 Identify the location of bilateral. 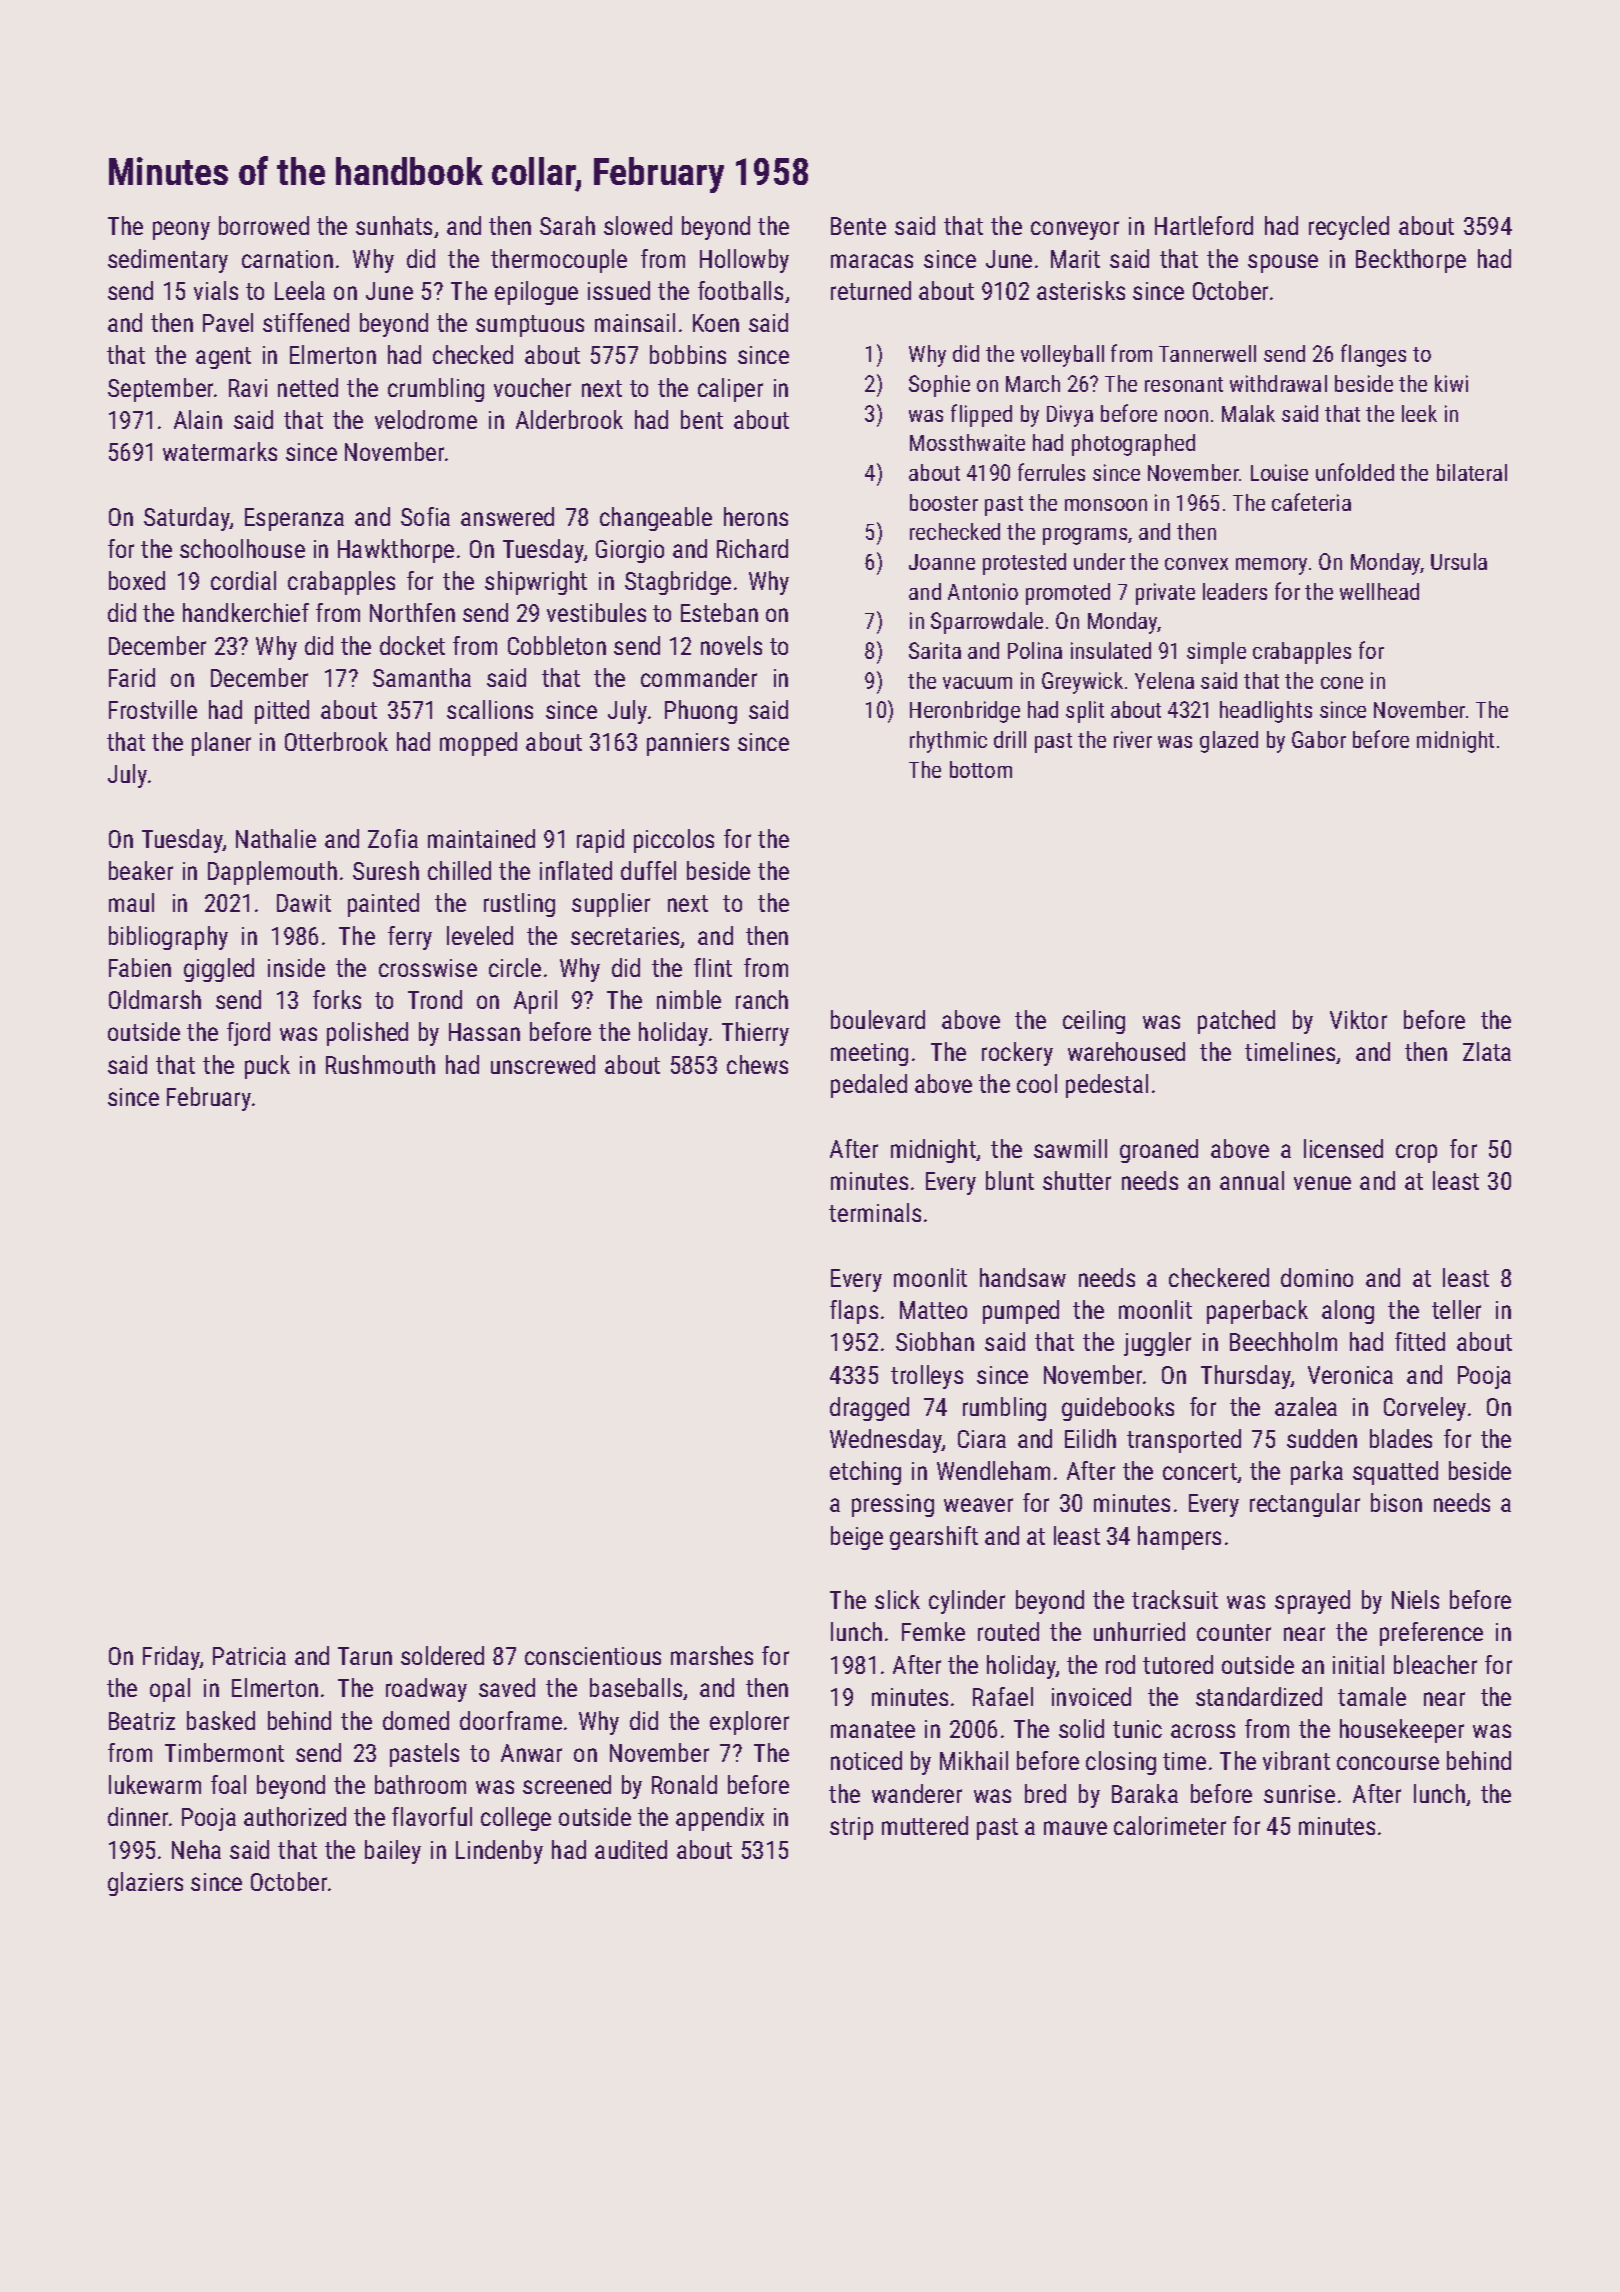
(1472, 472).
